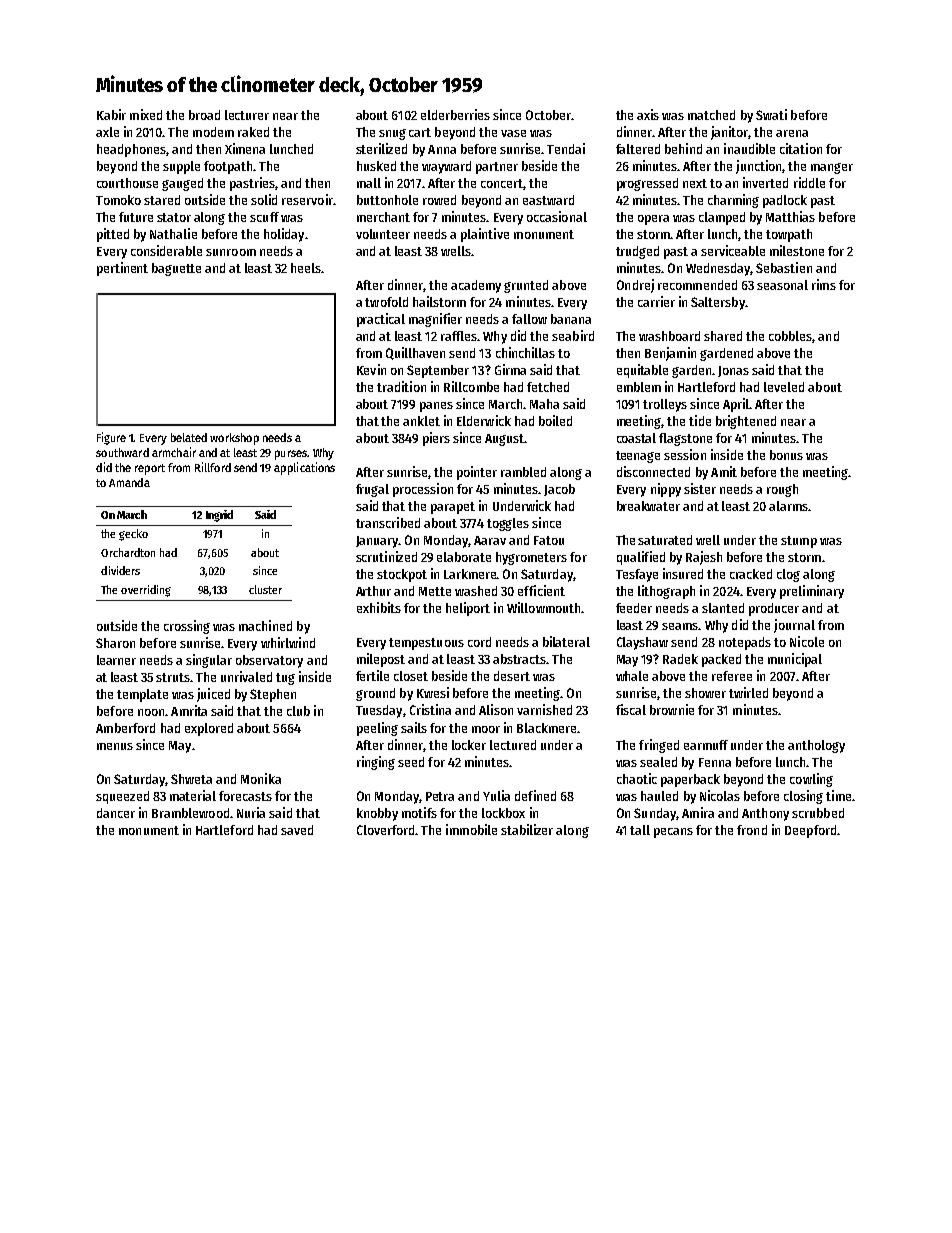 This page has width=952, height=1233. Describe the element at coordinates (245, 148) in the page. I see `Ximena` at that location.
